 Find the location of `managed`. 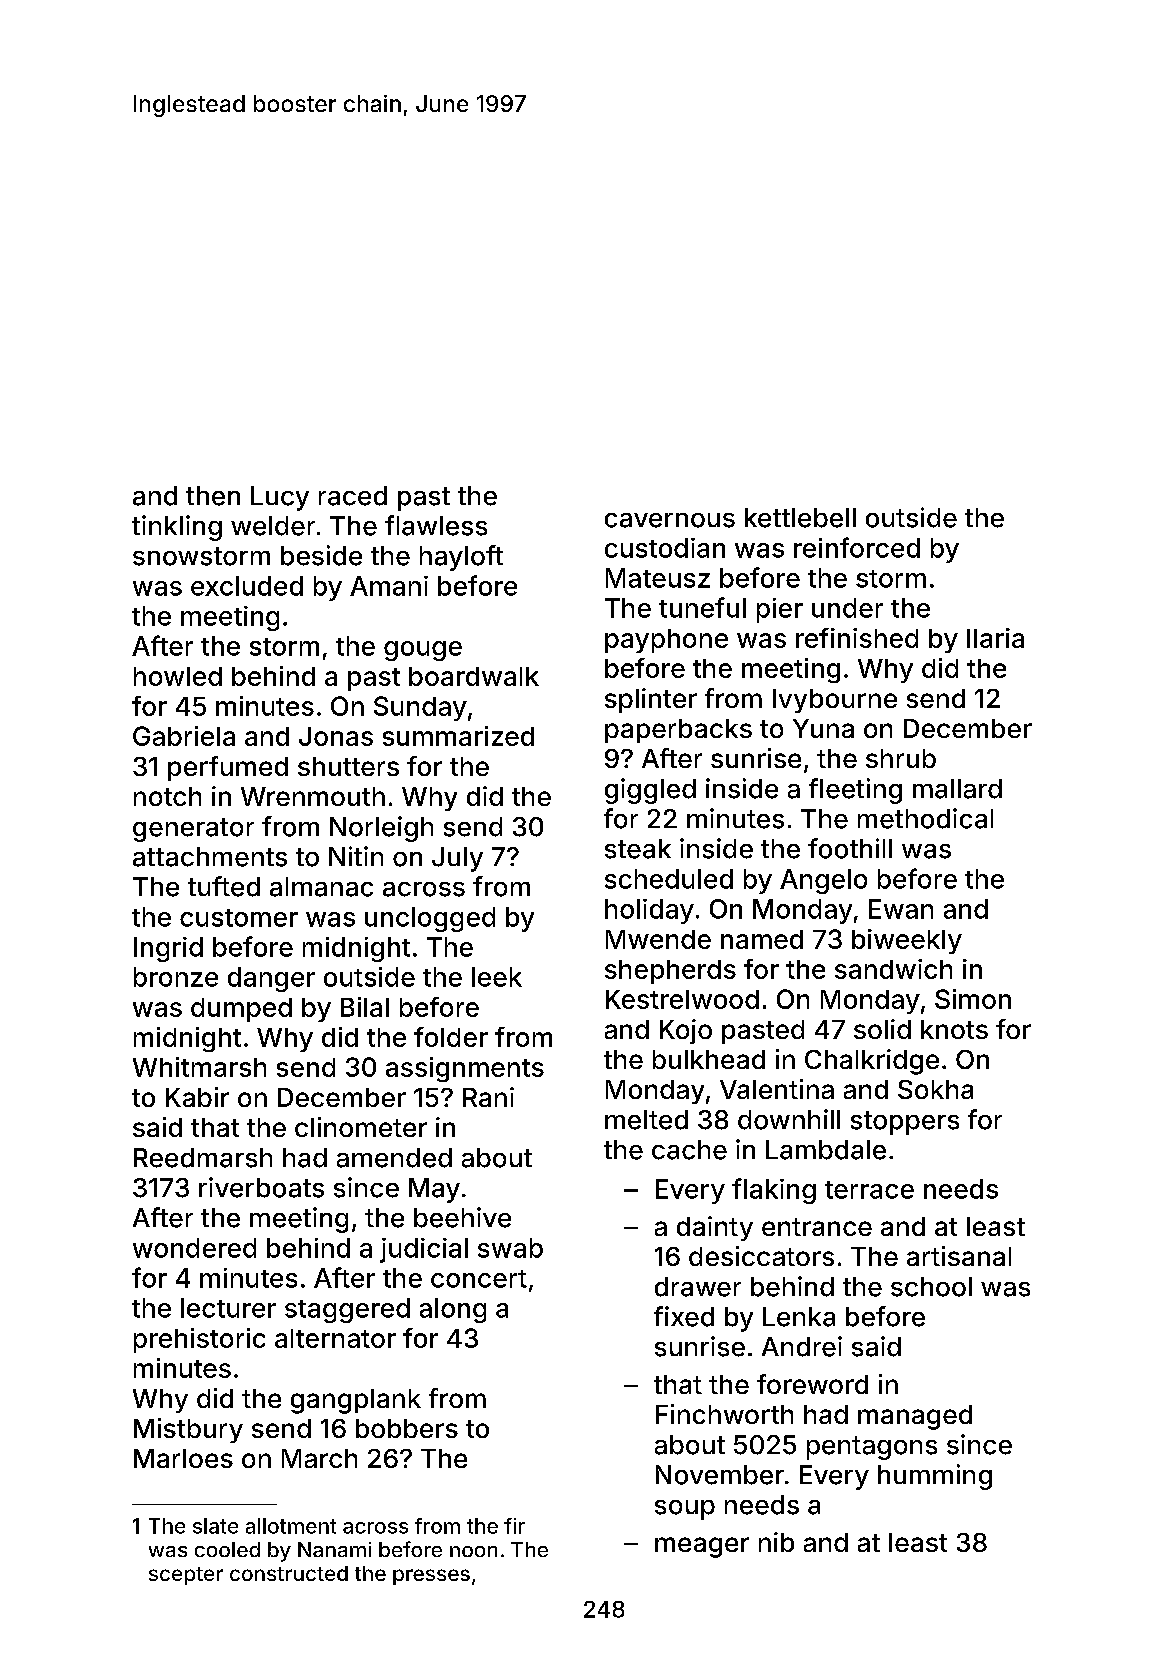

managed is located at coordinates (915, 1417).
